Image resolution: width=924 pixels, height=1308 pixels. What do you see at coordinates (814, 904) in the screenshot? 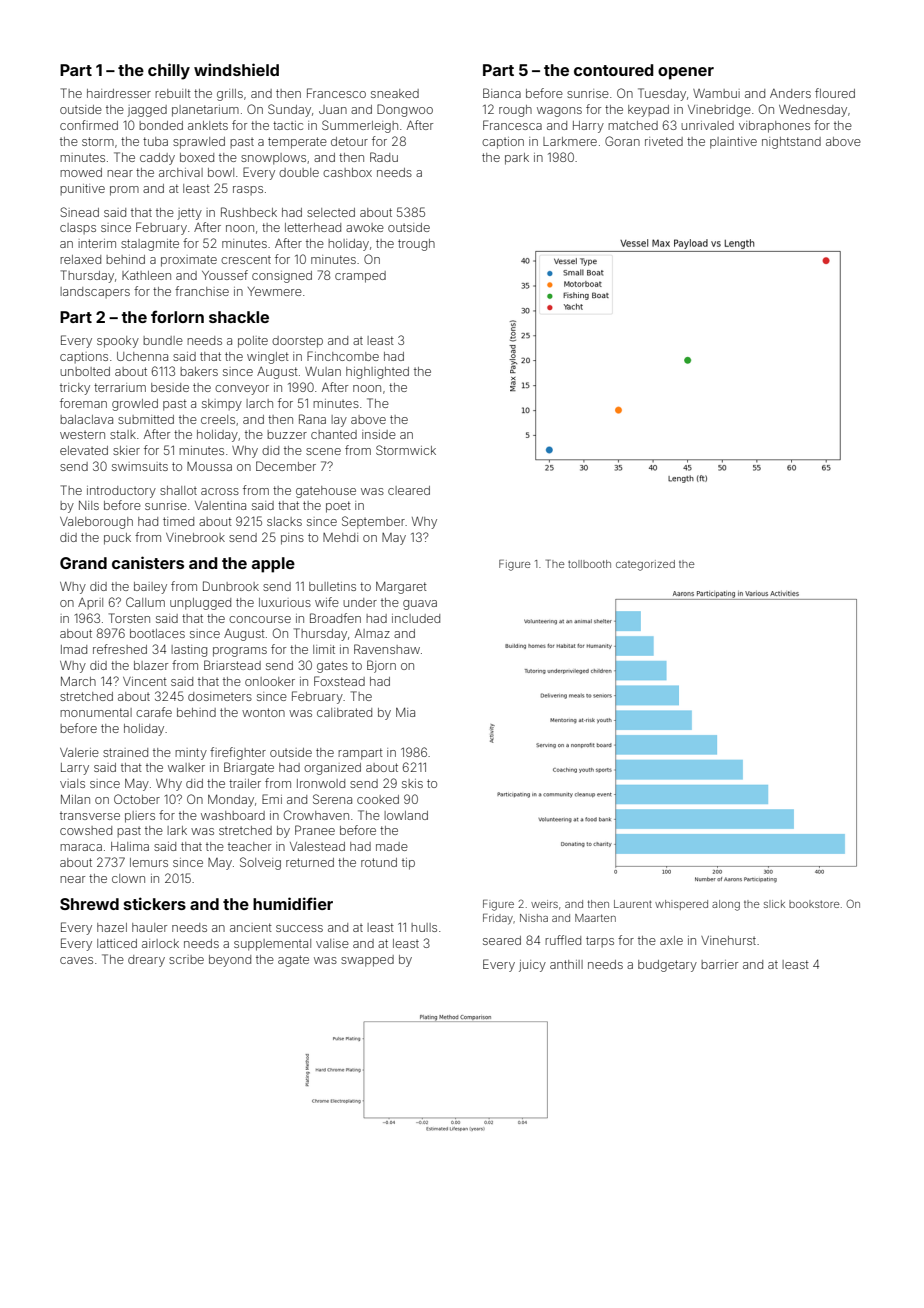
I see `bookstore` at bounding box center [814, 904].
